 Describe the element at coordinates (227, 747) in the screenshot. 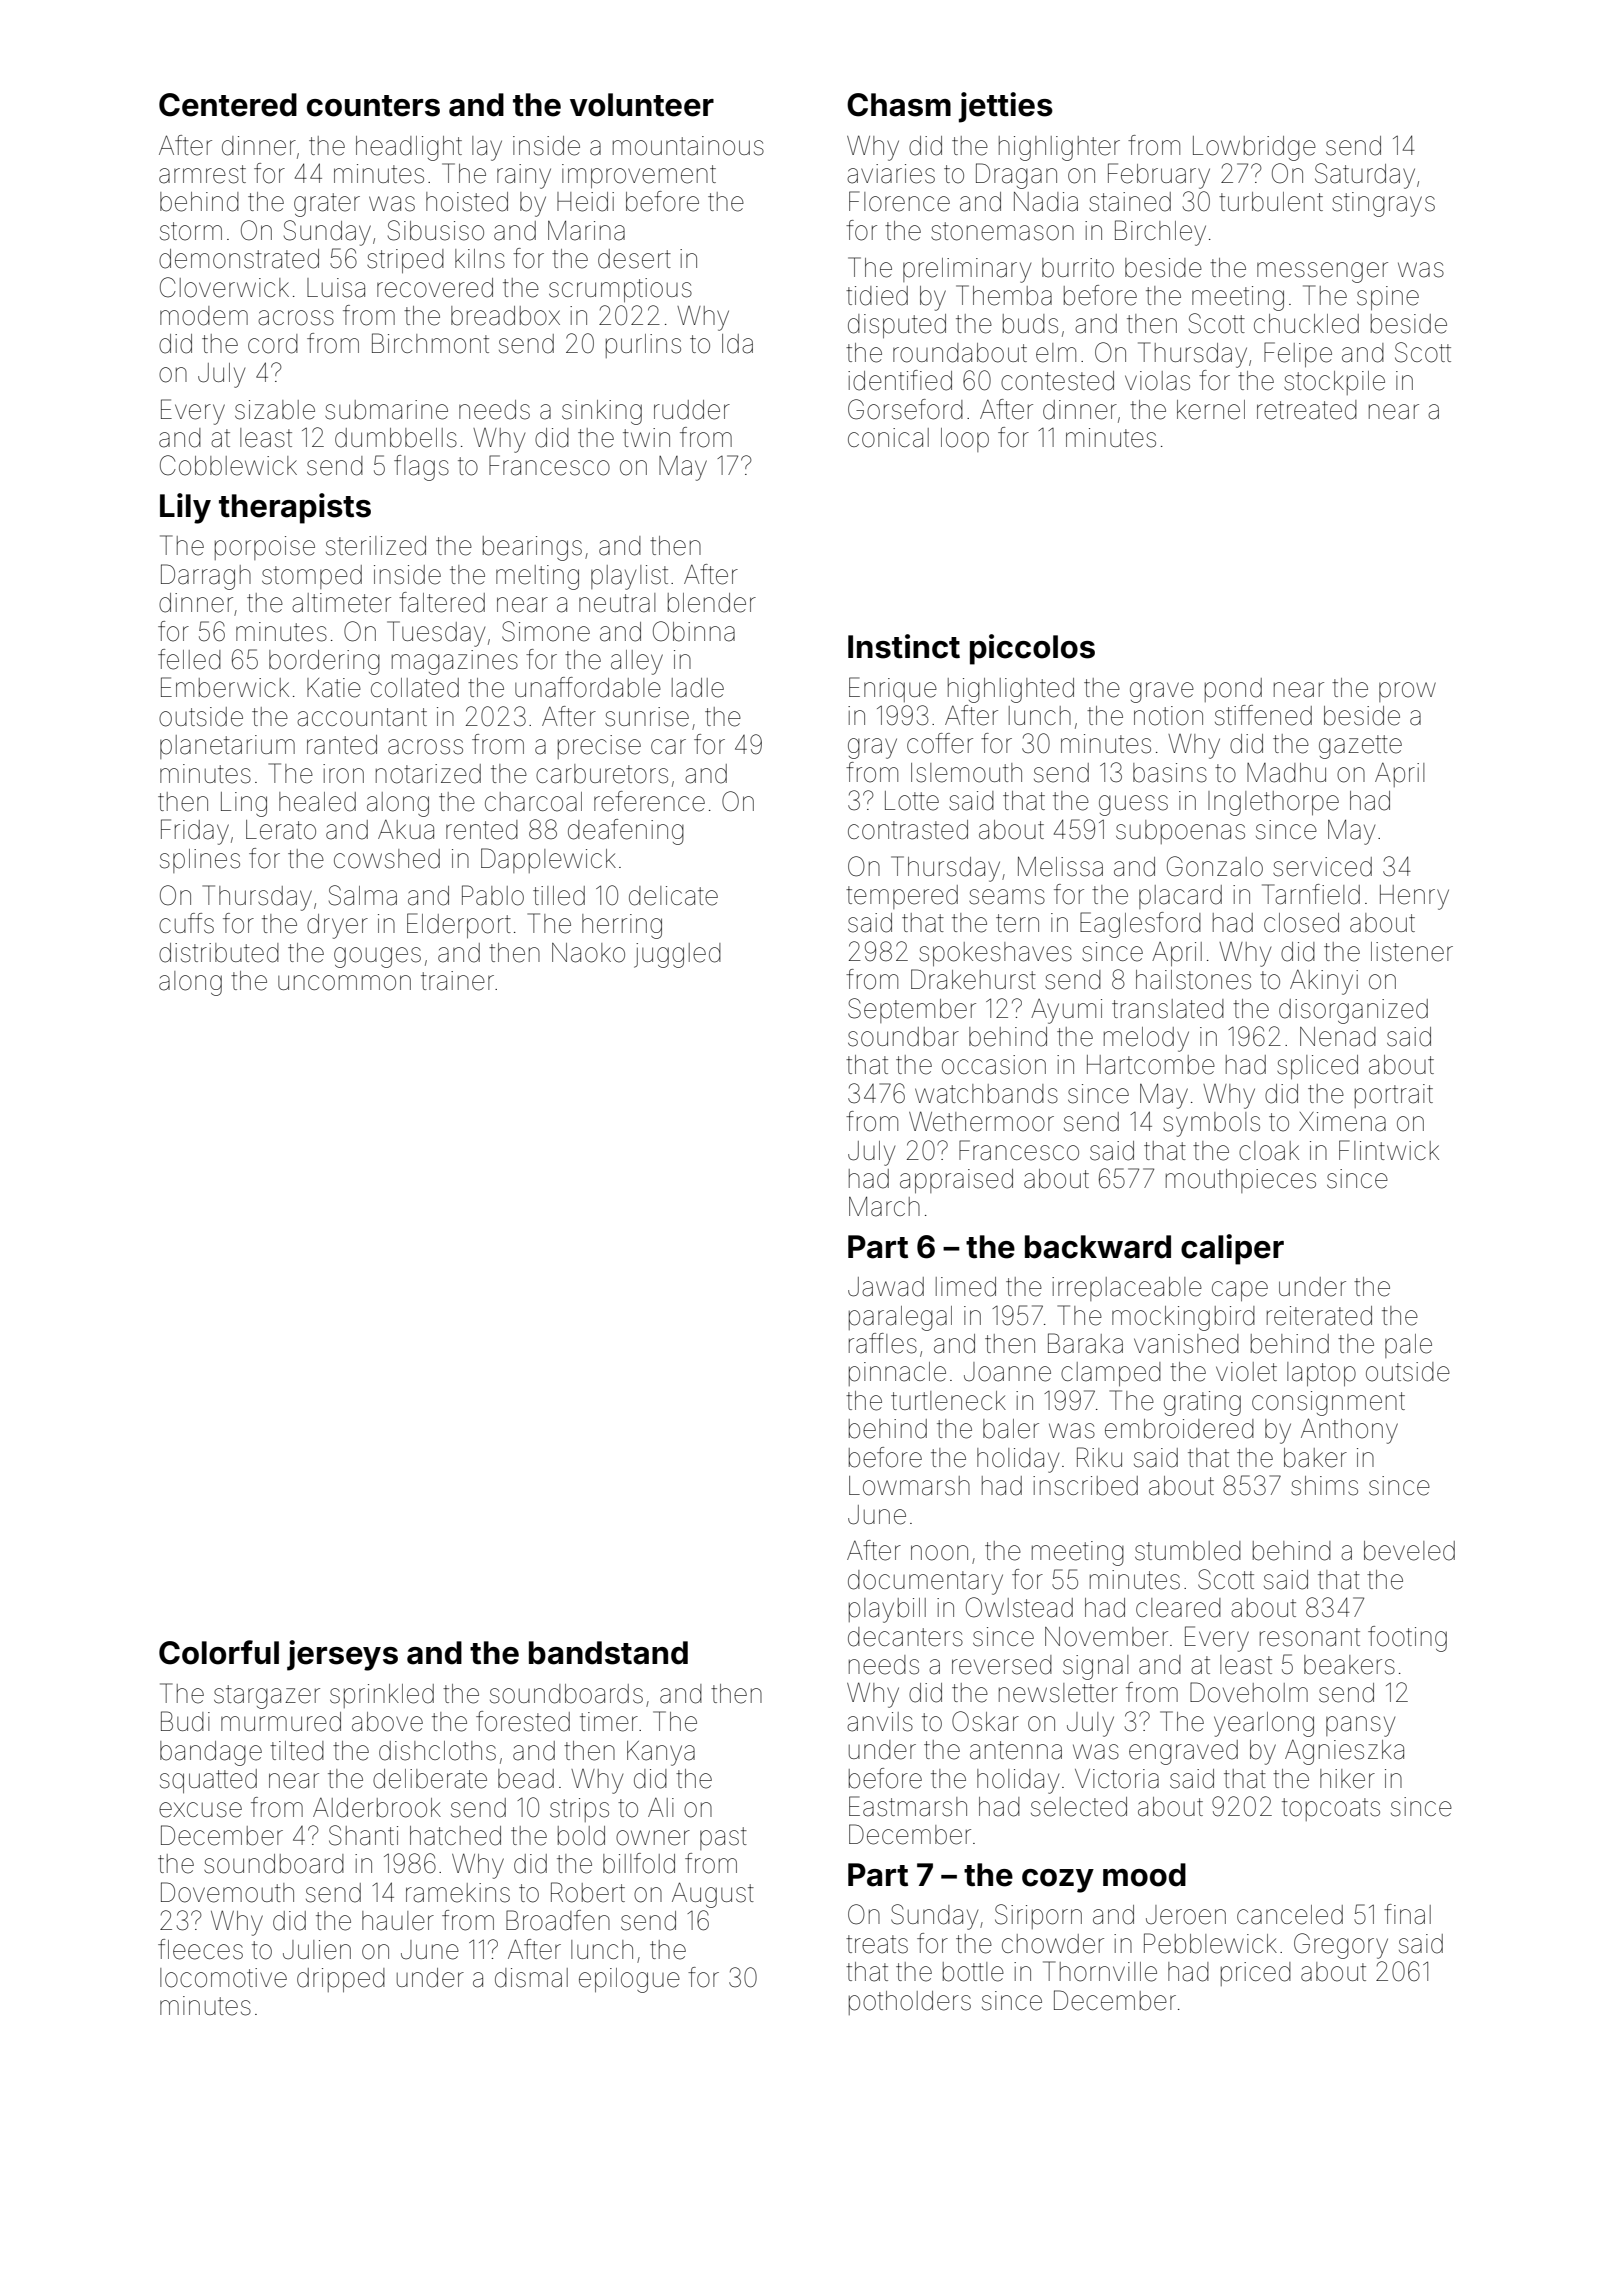

I see `planetarium` at that location.
